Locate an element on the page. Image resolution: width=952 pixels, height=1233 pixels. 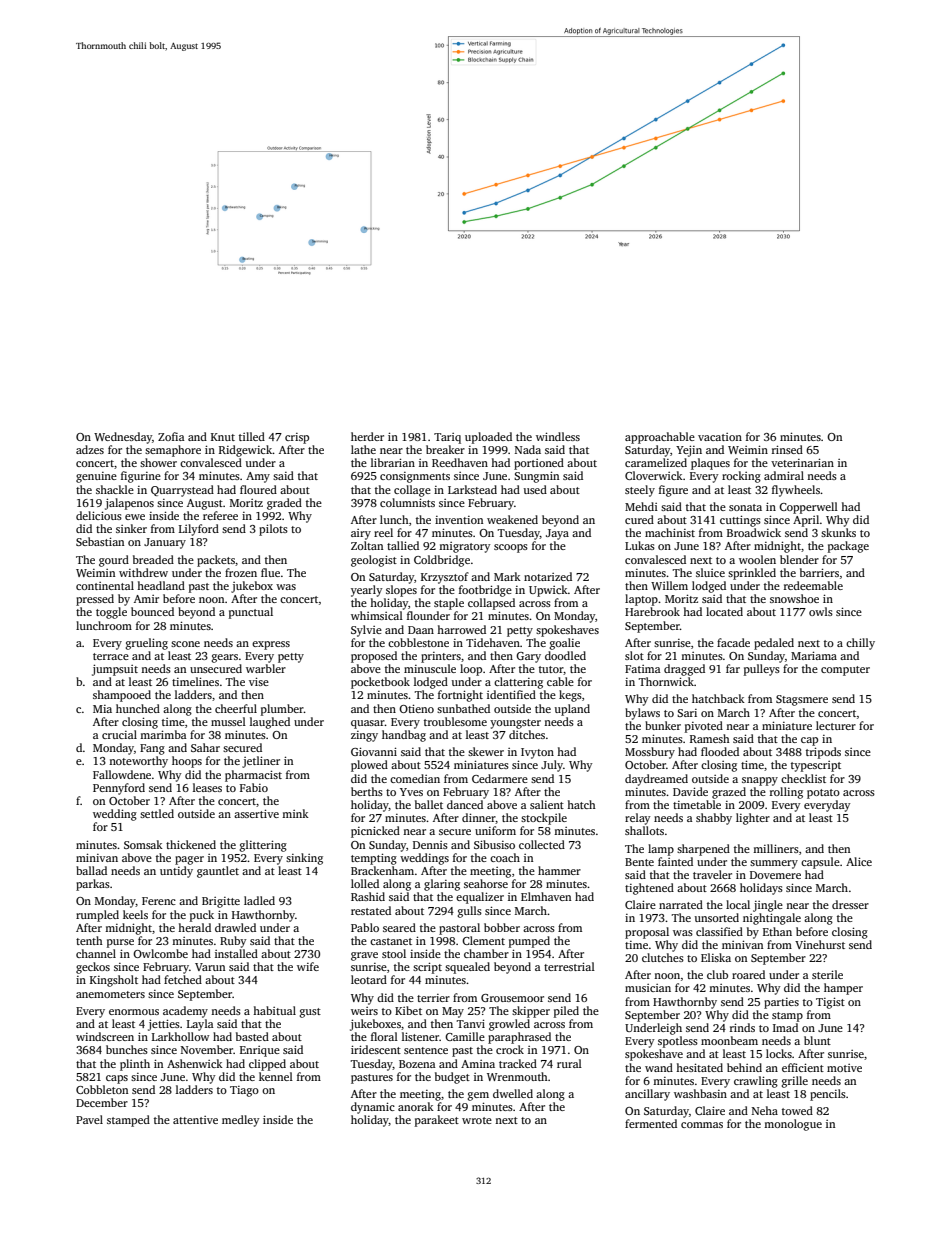
Ridgewick is located at coordinates (246, 451).
